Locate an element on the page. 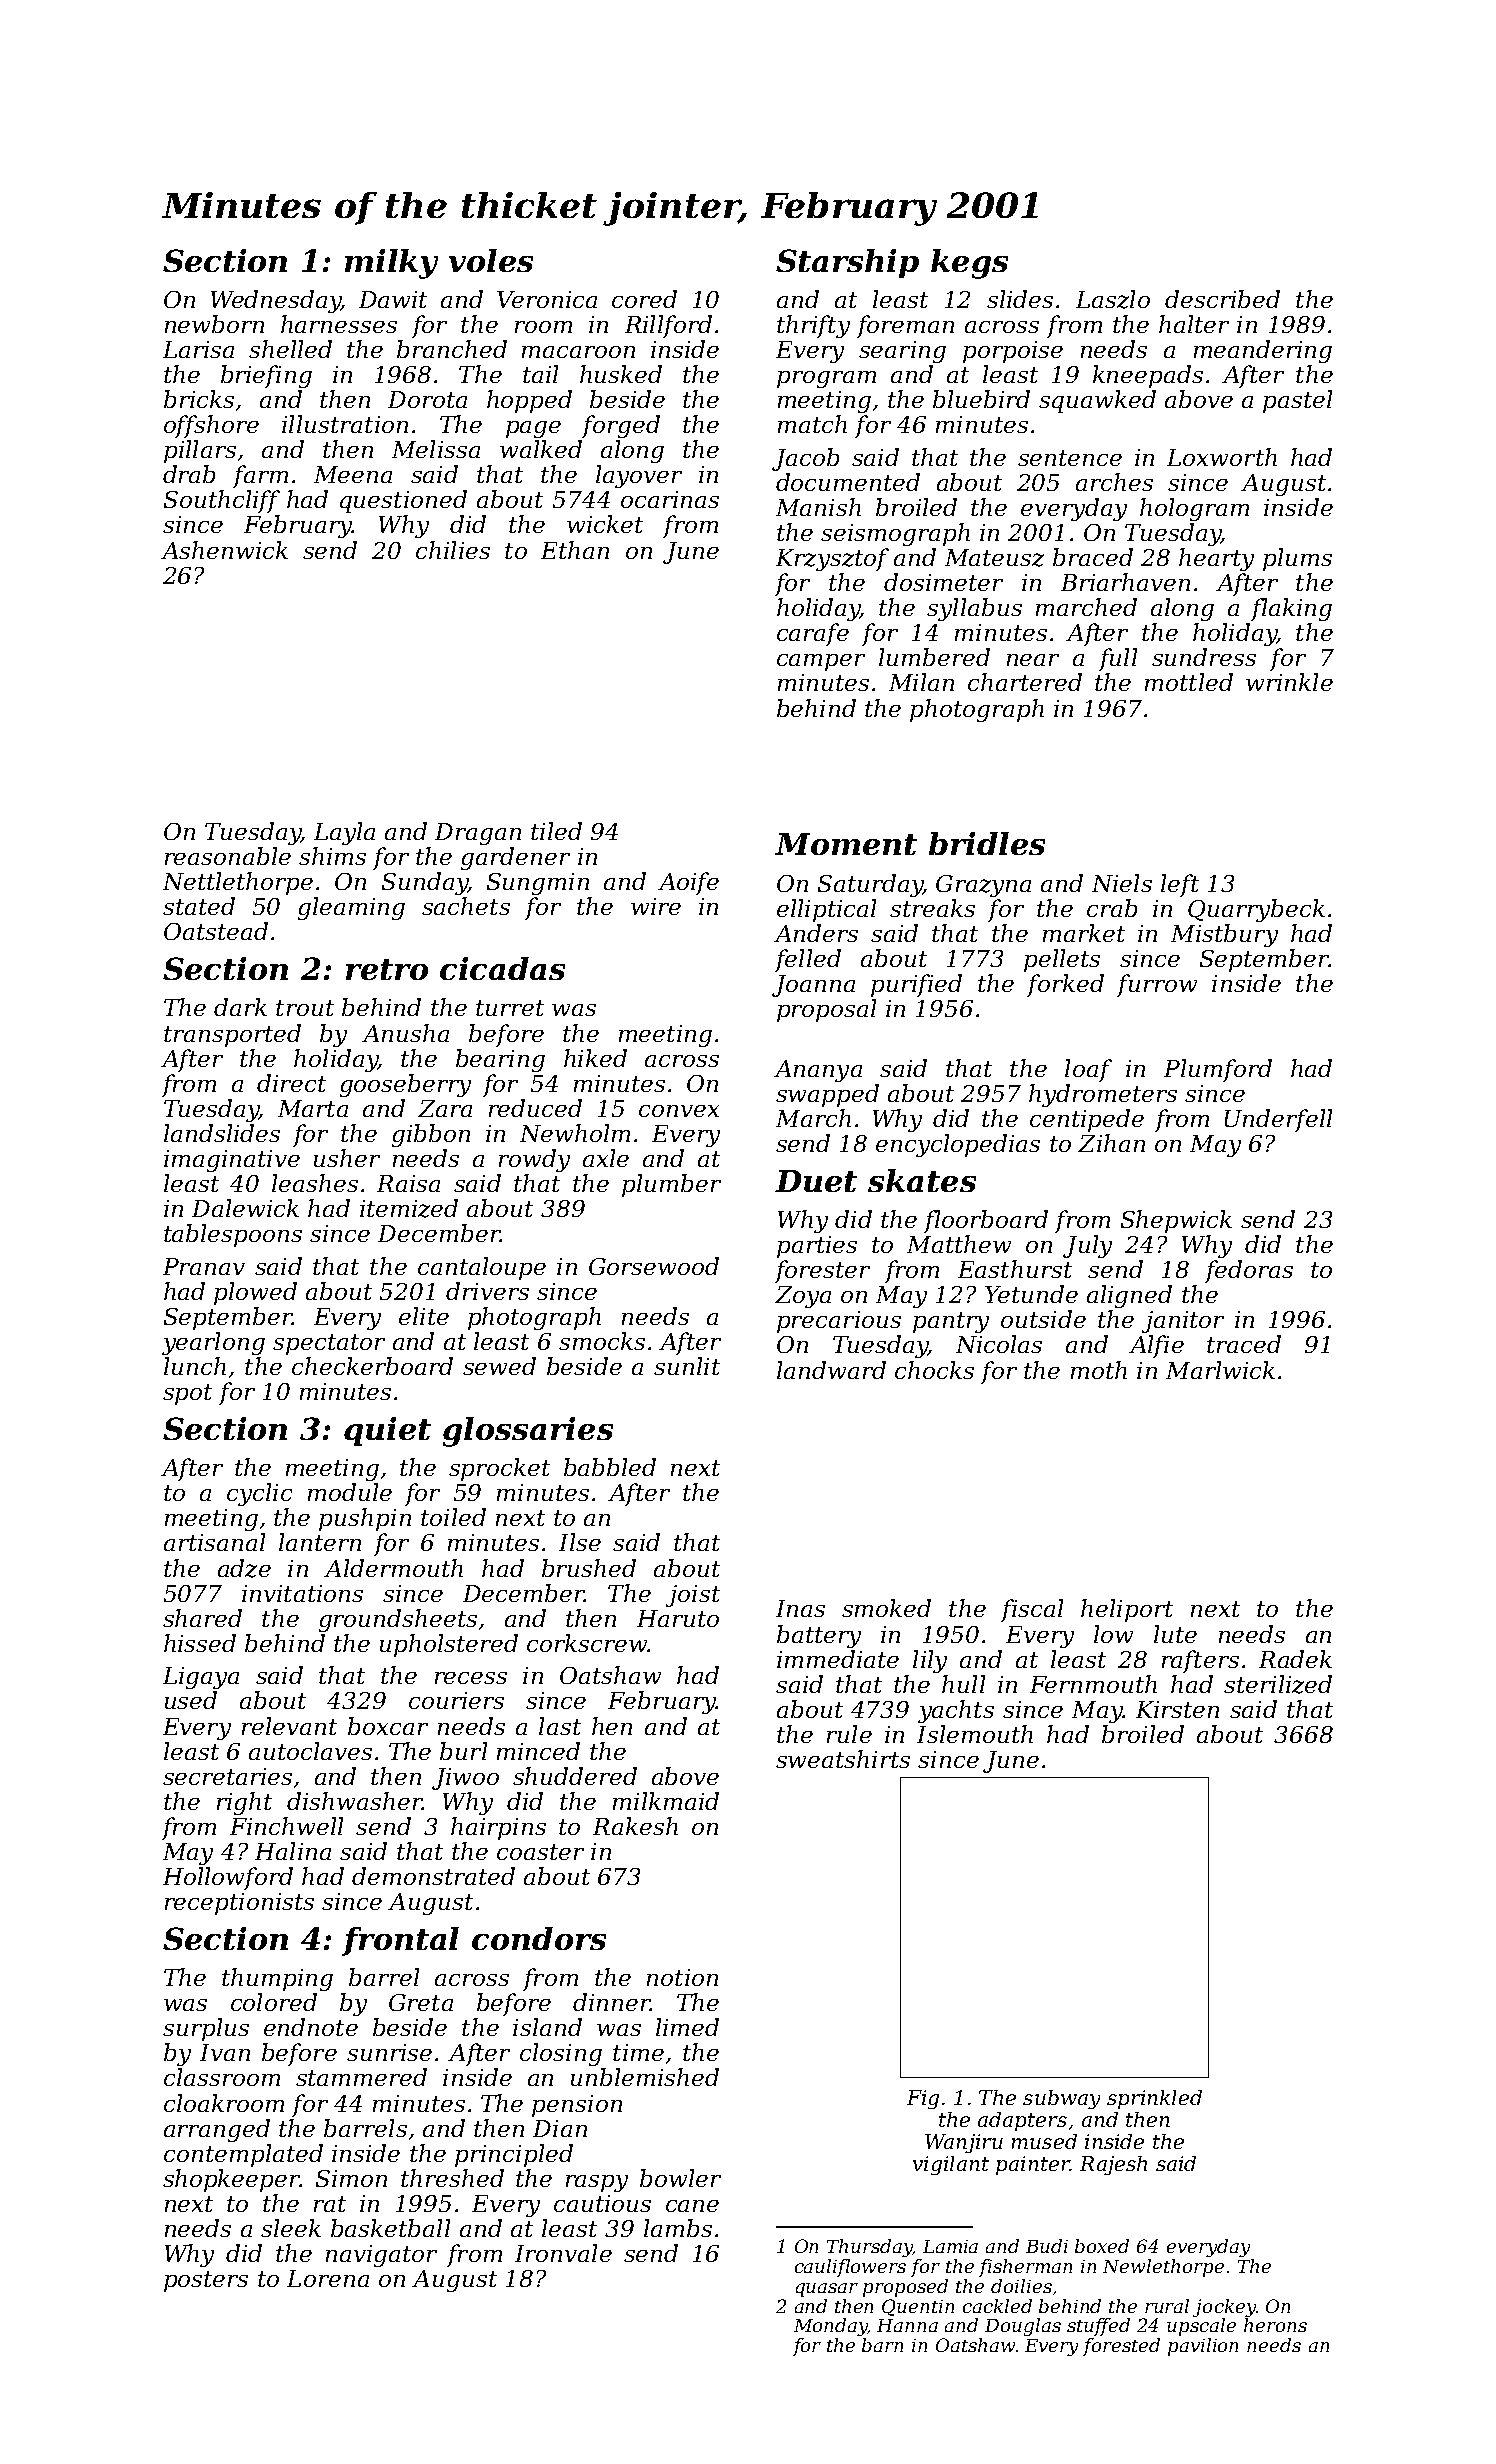 The image size is (1496, 2464). quiet is located at coordinates (387, 1431).
